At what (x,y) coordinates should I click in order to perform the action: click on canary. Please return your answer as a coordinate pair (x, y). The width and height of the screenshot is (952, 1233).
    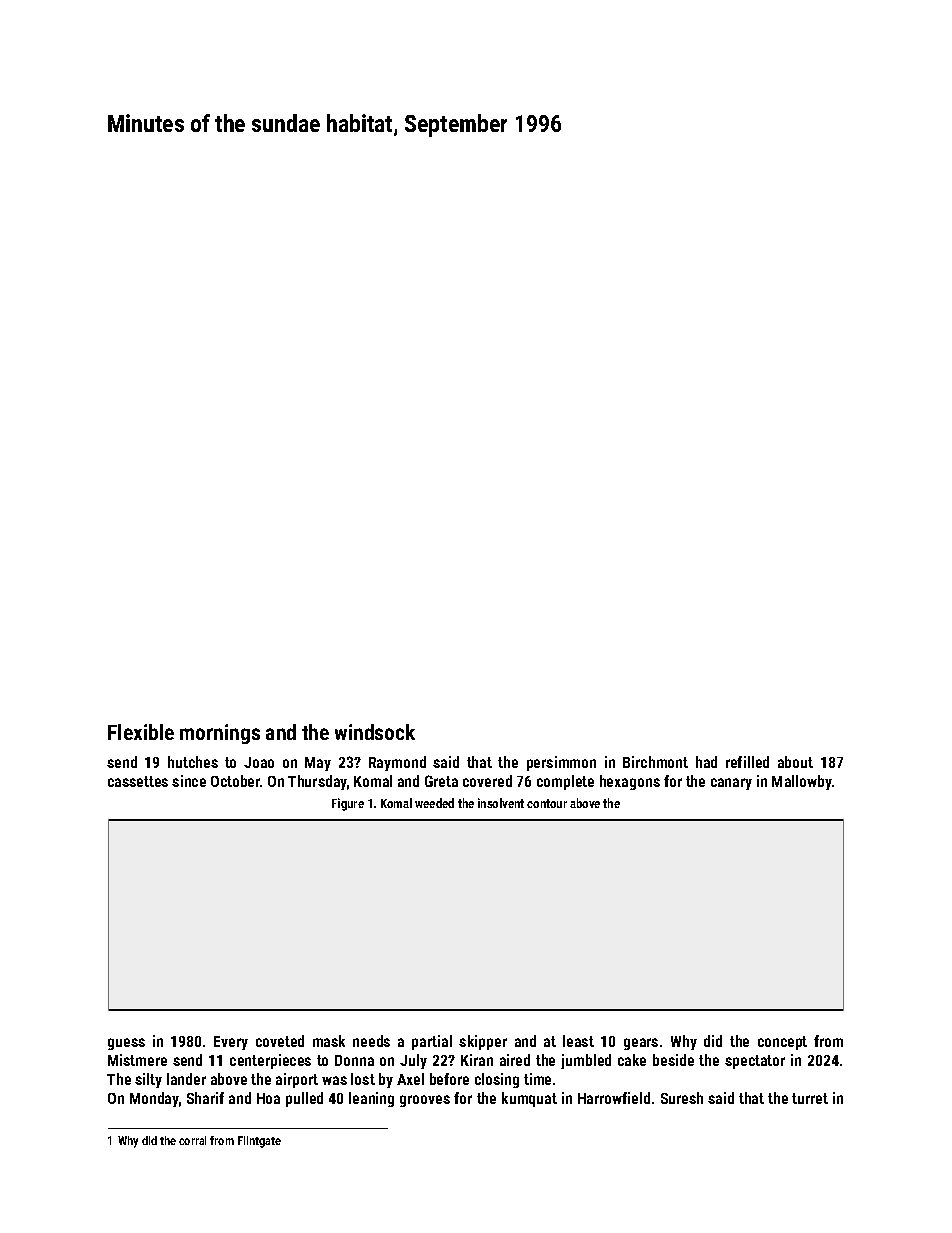
    Looking at the image, I should click on (731, 784).
